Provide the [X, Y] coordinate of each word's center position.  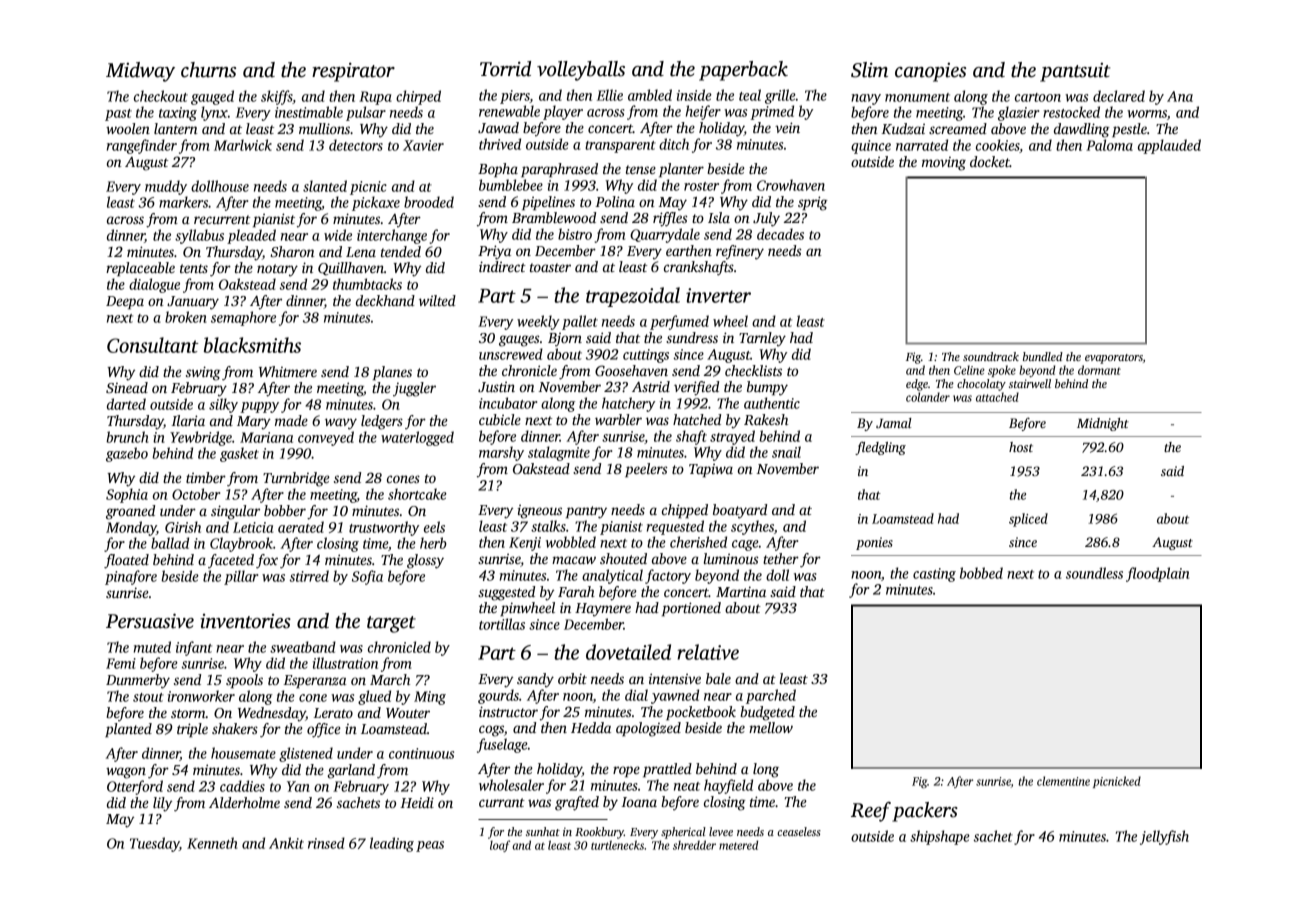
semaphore [243, 318]
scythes [752, 527]
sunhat [543, 831]
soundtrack [991, 356]
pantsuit [1075, 72]
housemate [243, 753]
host [1021, 447]
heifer [703, 112]
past [118, 115]
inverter [718, 295]
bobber [285, 510]
